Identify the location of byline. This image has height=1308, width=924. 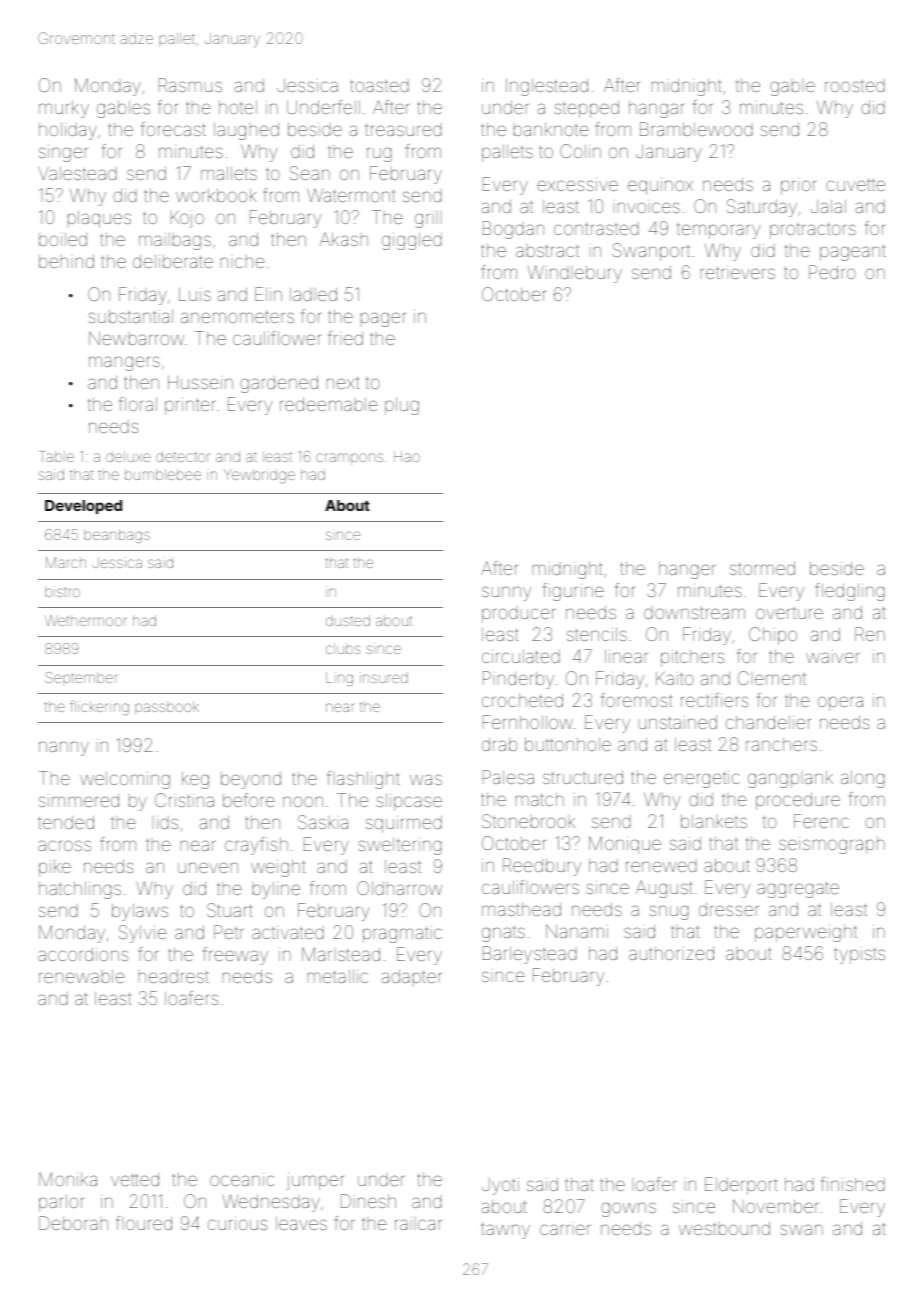
(276, 890).
